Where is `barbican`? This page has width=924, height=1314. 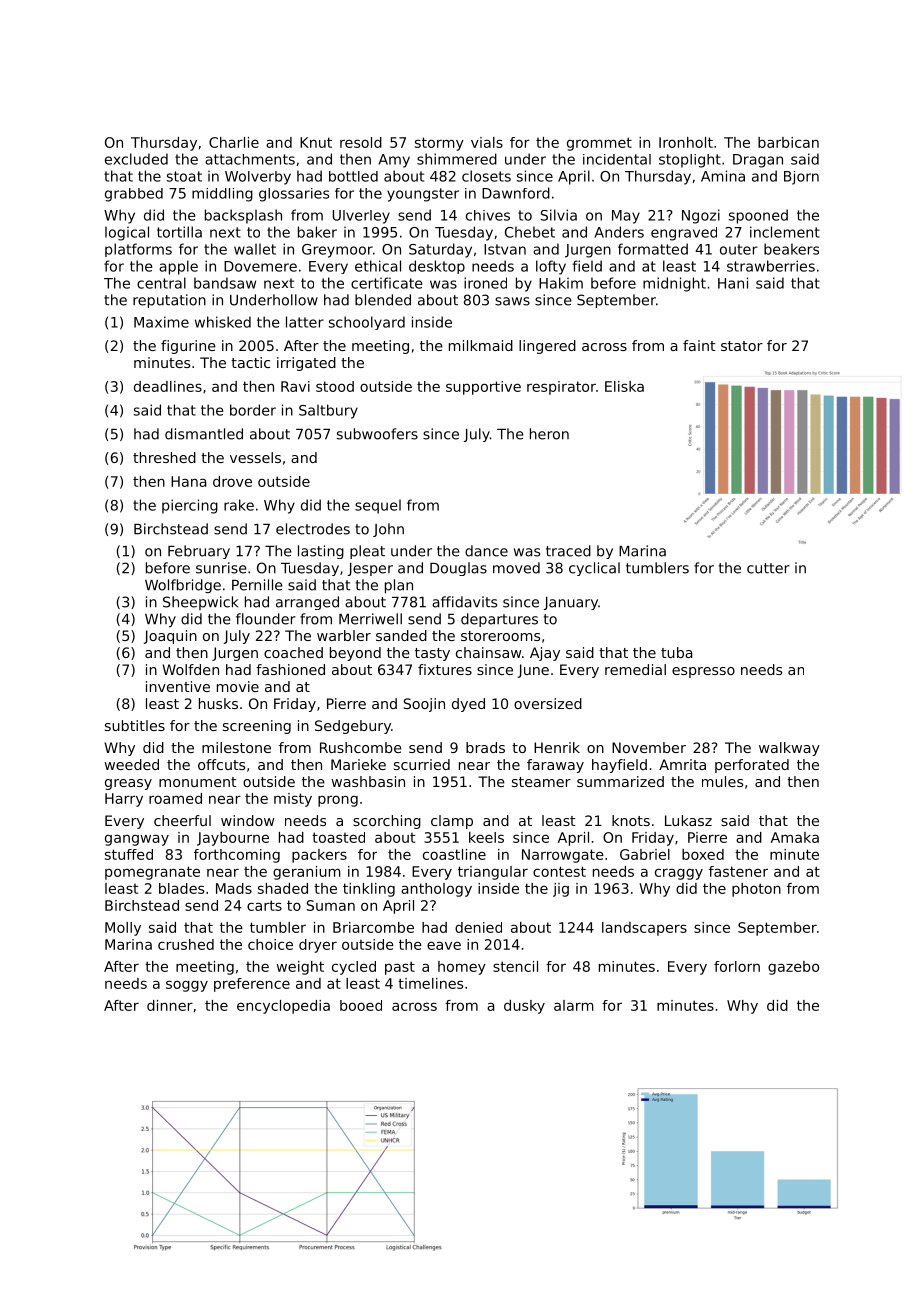 barbican is located at coordinates (788, 142).
